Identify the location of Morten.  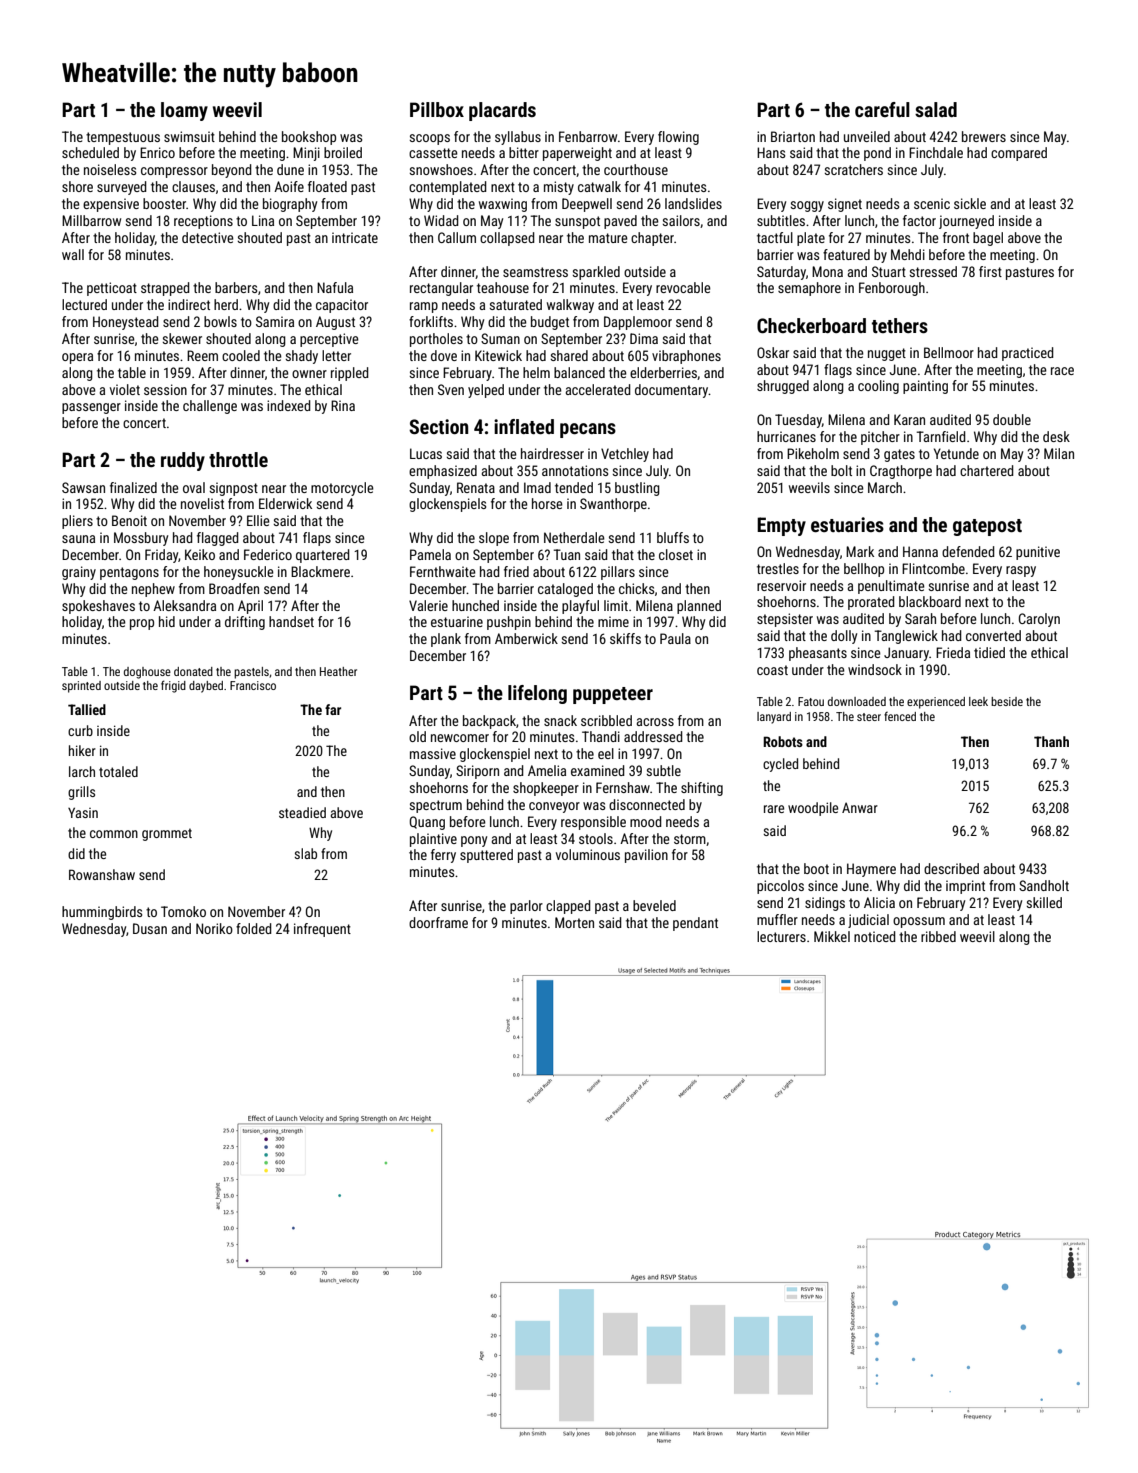
(574, 922).
